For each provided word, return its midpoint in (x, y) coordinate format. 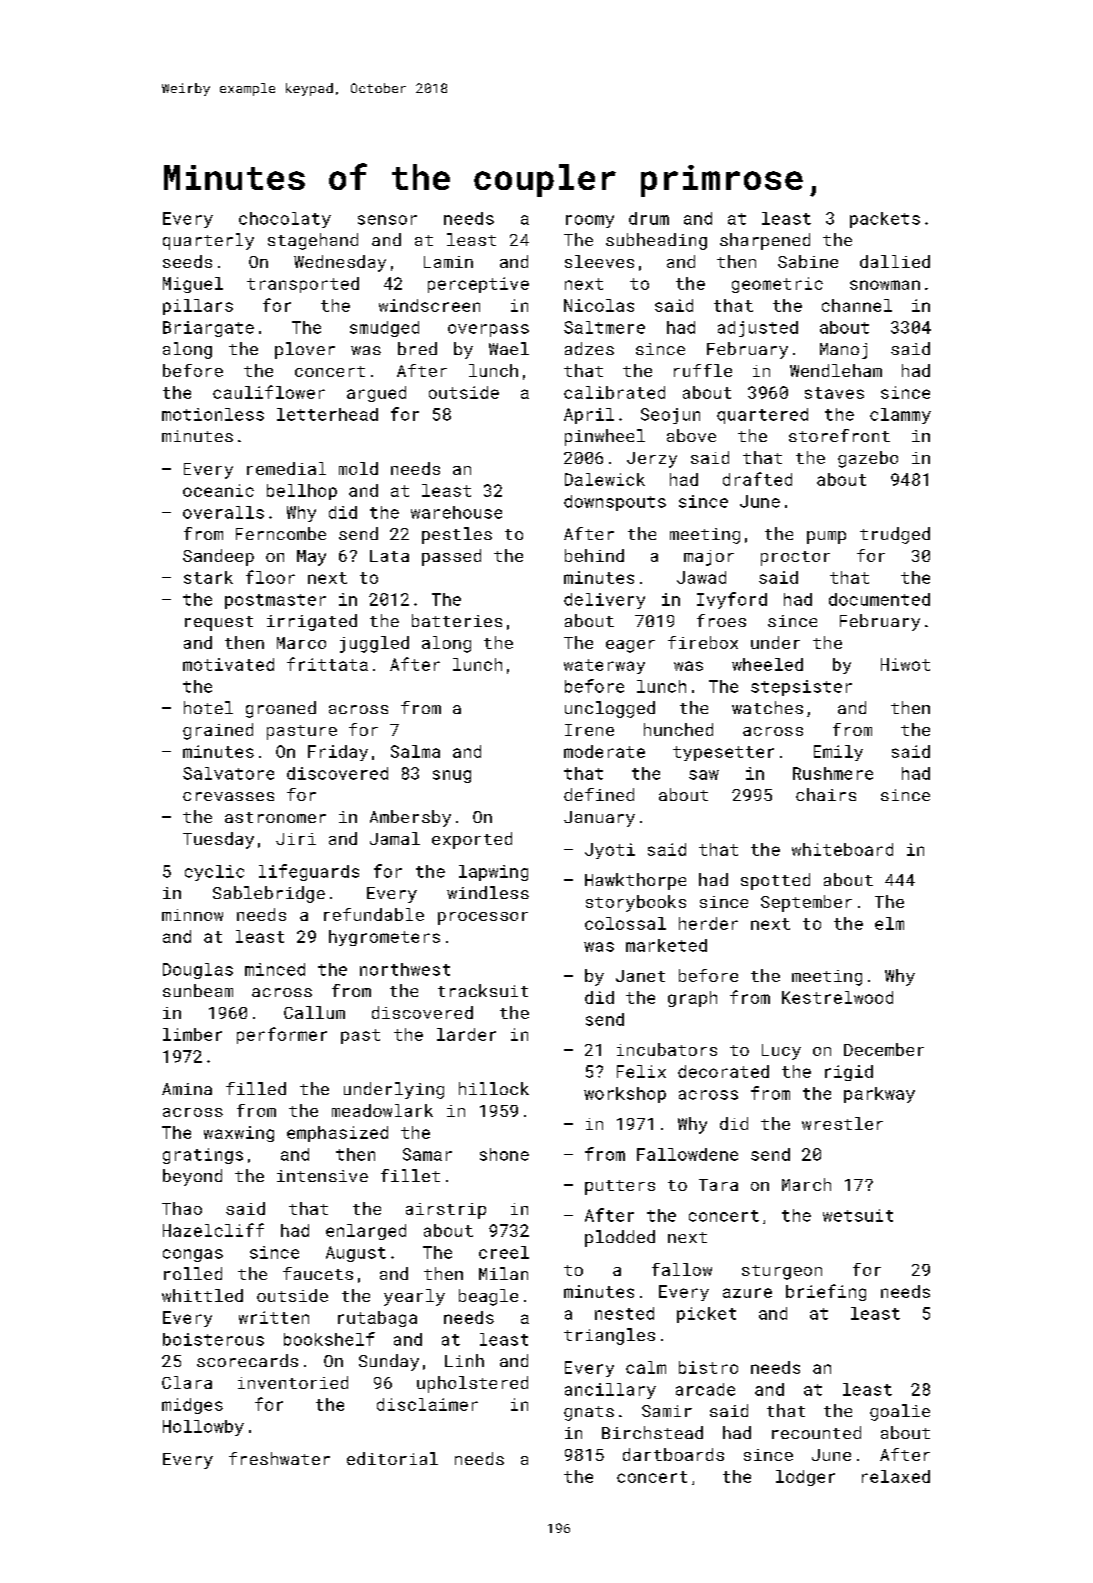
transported (303, 285)
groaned (281, 709)
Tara (718, 1185)
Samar (427, 1154)
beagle (488, 1297)
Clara (187, 1382)
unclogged (610, 709)
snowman (885, 285)
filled (256, 1088)
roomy (590, 221)
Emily (838, 753)
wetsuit (858, 1215)
